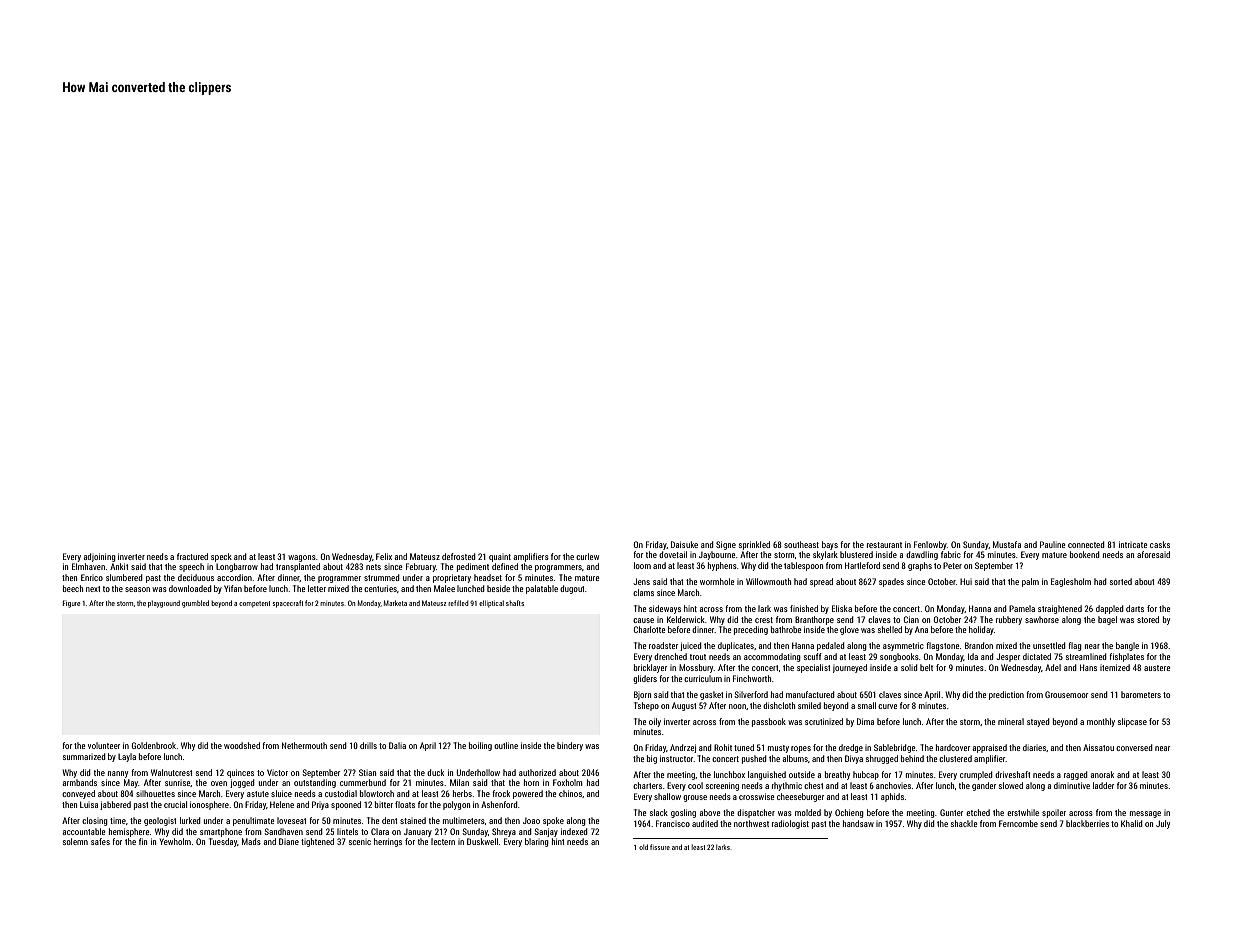 The height and width of the document is (952, 1233). What do you see at coordinates (192, 556) in the document?
I see `fractured` at bounding box center [192, 556].
